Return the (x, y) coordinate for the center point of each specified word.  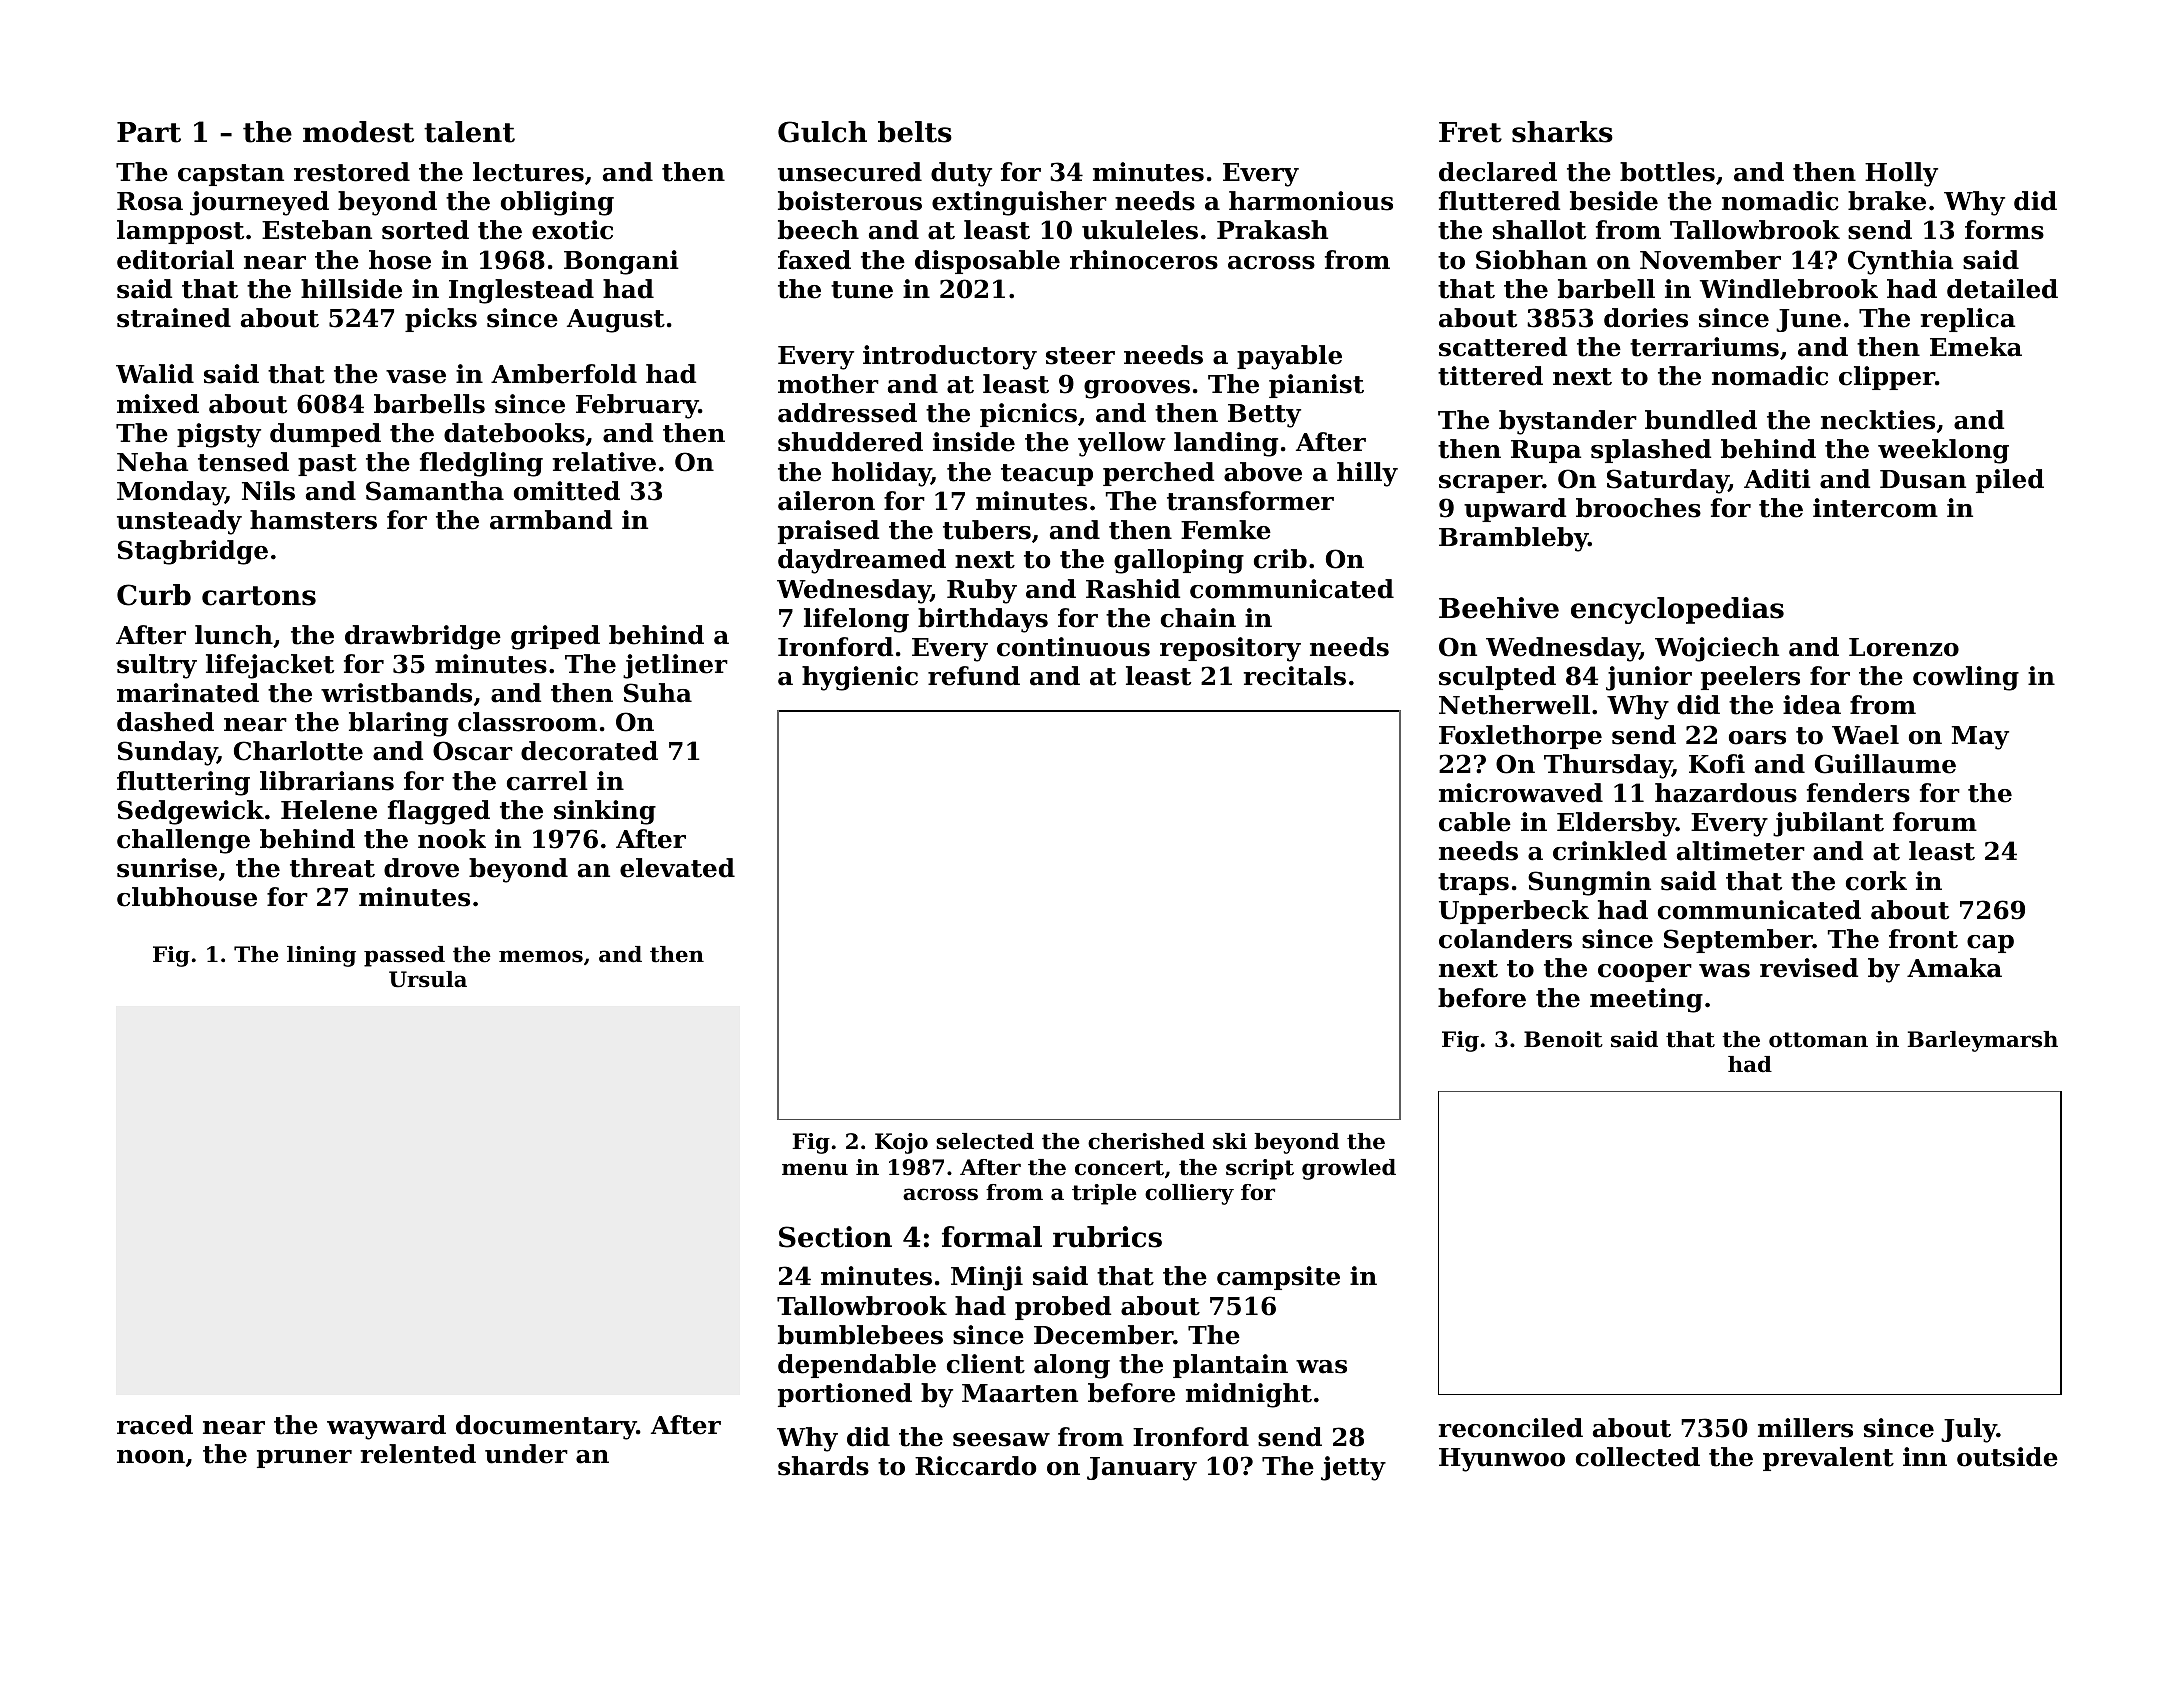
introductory (950, 357)
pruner (304, 1459)
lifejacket (270, 666)
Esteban (317, 230)
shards (823, 1466)
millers (1805, 1428)
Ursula (428, 979)
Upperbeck (1514, 912)
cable (1475, 822)
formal (992, 1237)
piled (2010, 481)
